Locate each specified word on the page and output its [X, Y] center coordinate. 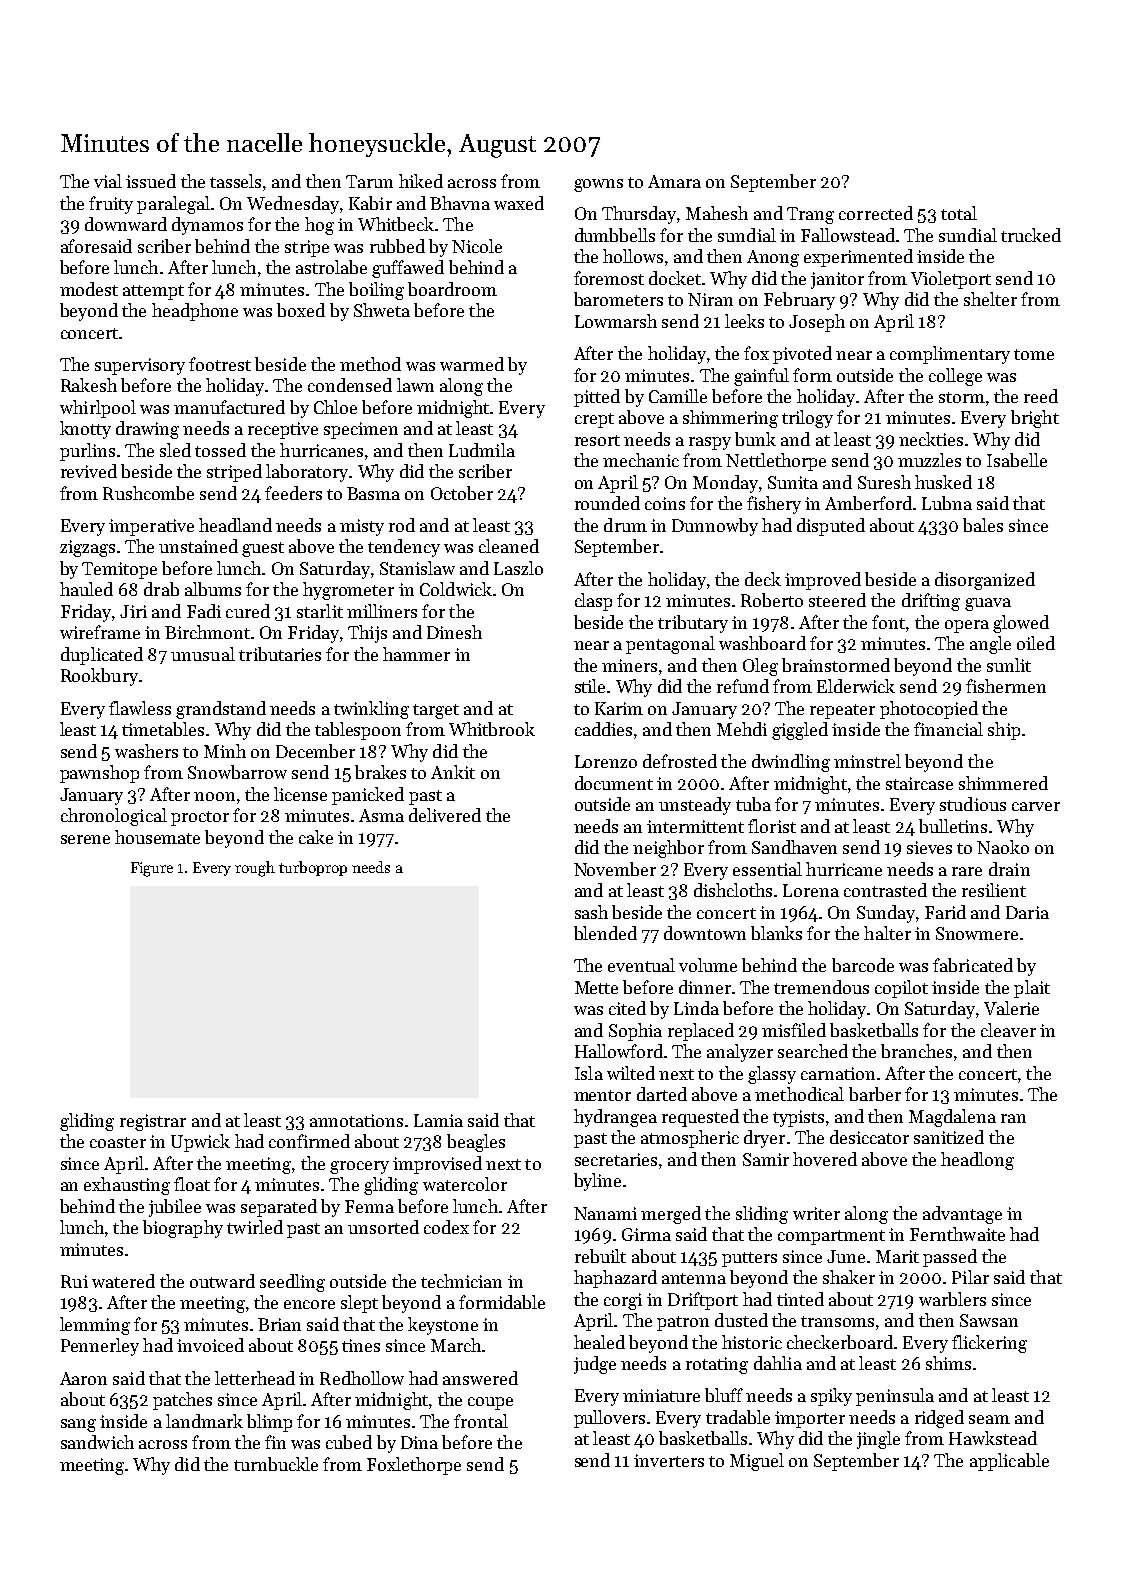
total [959, 213]
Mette [596, 987]
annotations [356, 1120]
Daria [1027, 912]
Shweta [382, 310]
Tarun [369, 181]
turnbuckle [276, 1464]
